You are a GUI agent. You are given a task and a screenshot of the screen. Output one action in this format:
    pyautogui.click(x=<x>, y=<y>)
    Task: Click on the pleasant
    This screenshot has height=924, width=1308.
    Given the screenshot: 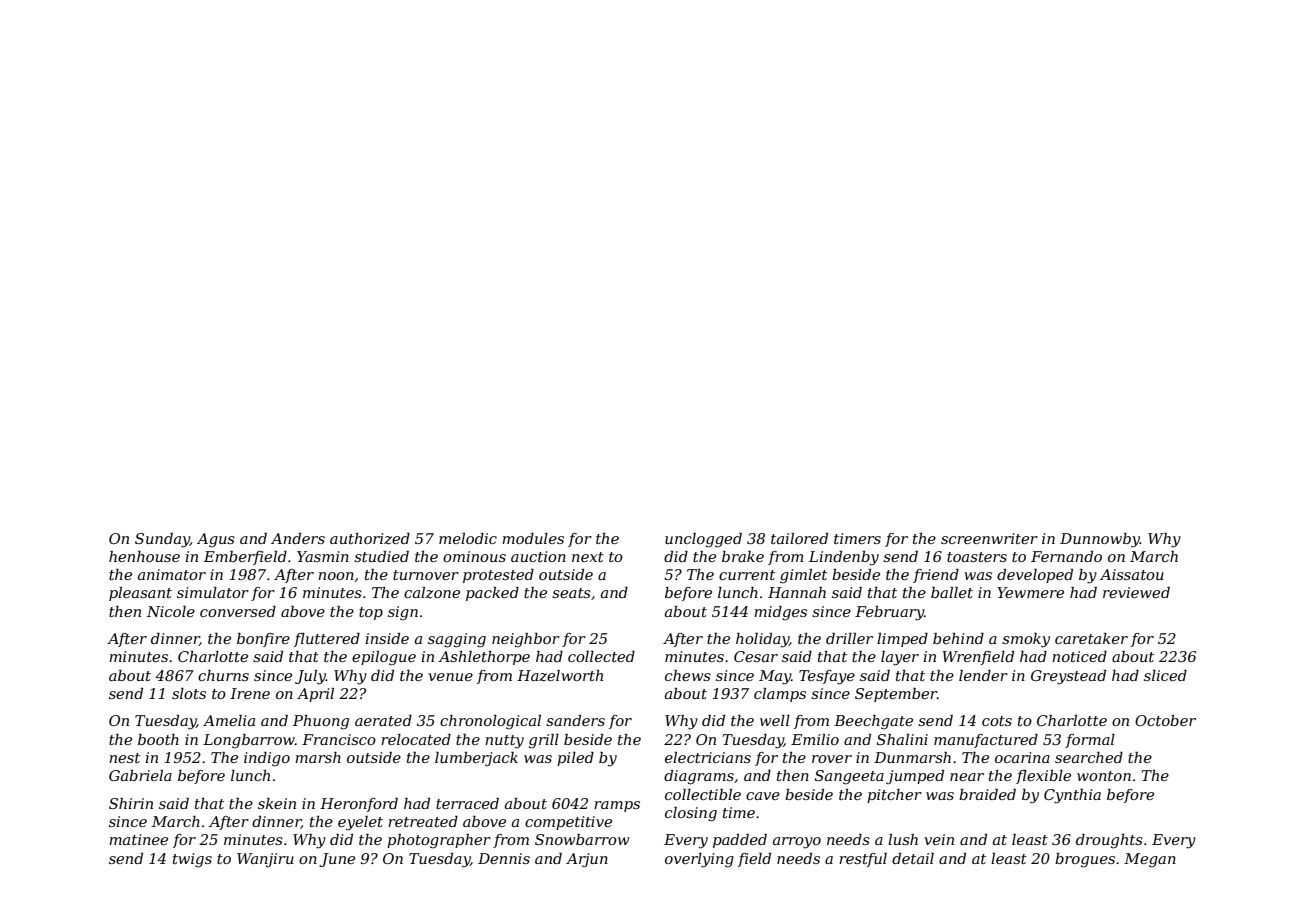 What is the action you would take?
    pyautogui.click(x=140, y=594)
